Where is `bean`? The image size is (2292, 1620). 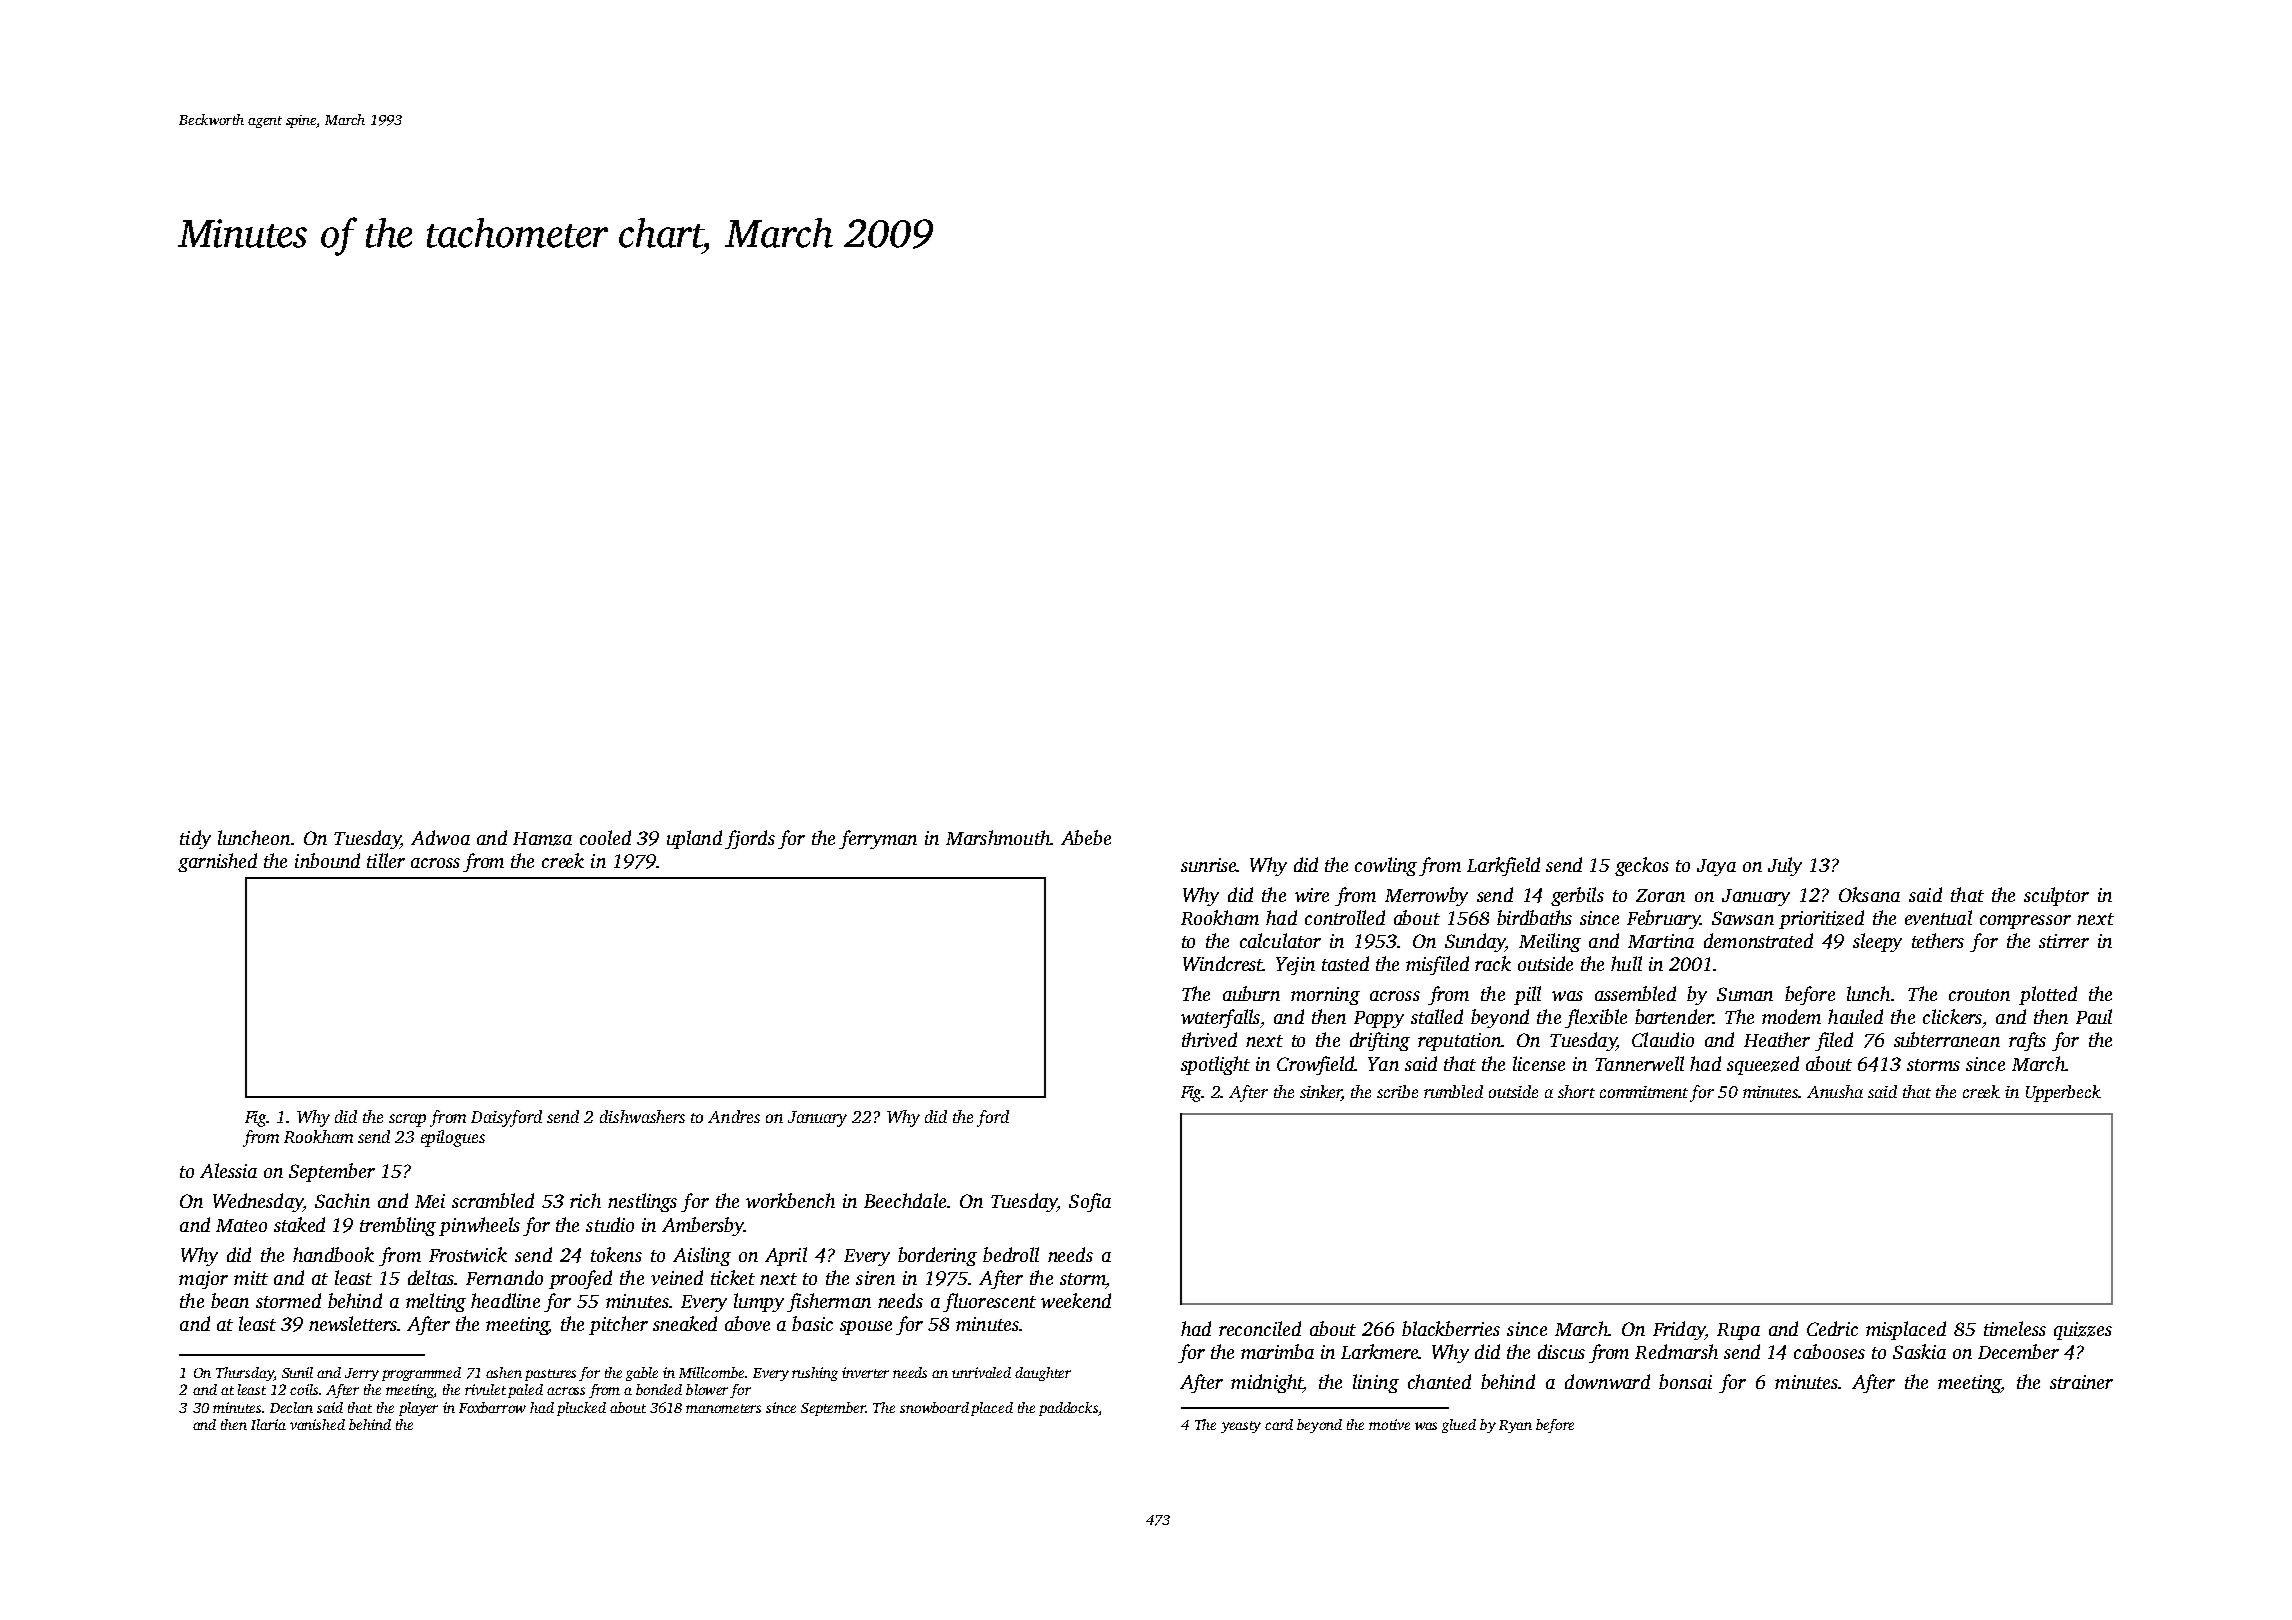
bean is located at coordinates (230, 1300).
